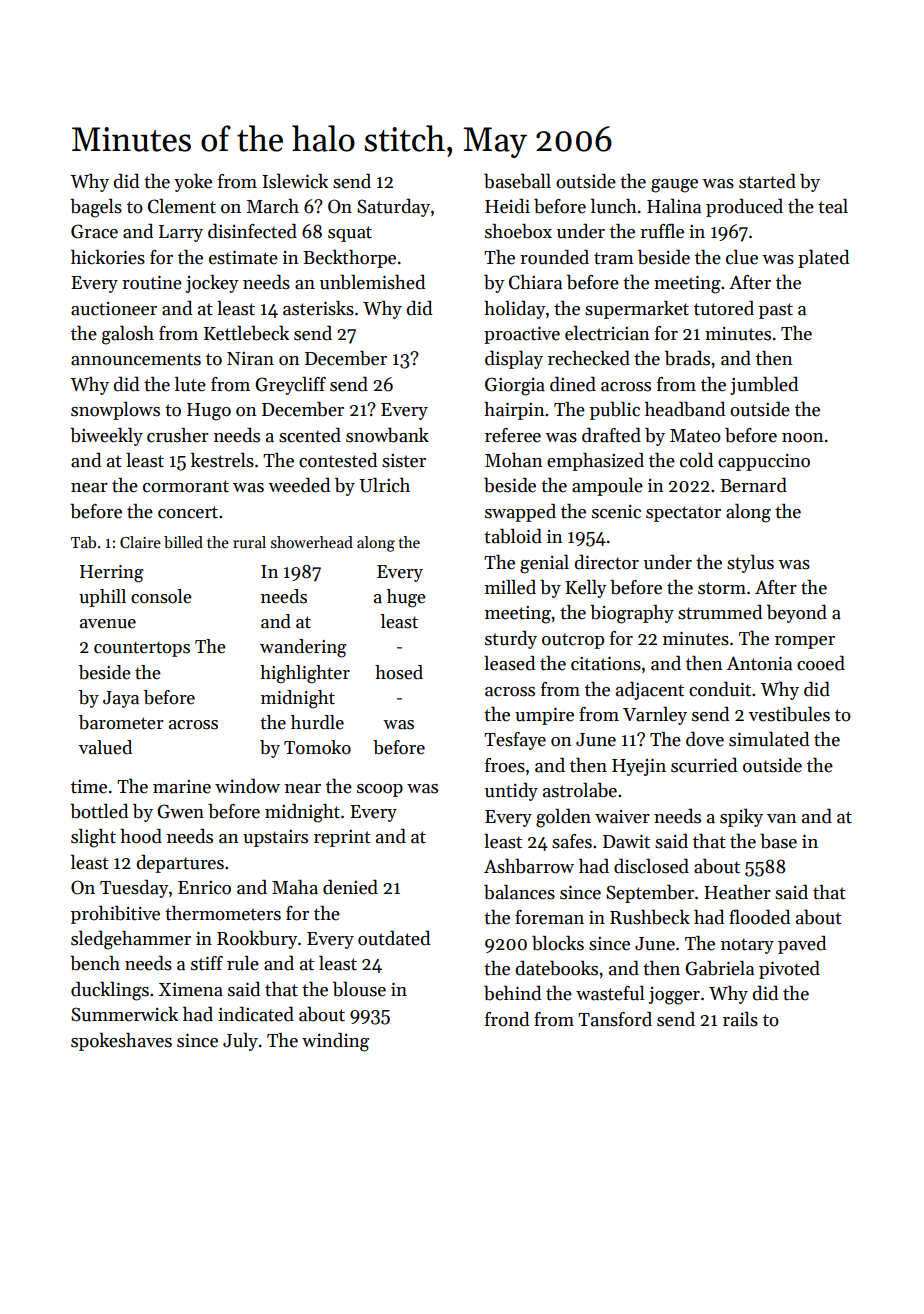 Image resolution: width=924 pixels, height=1314 pixels. I want to click on scurried, so click(704, 765).
